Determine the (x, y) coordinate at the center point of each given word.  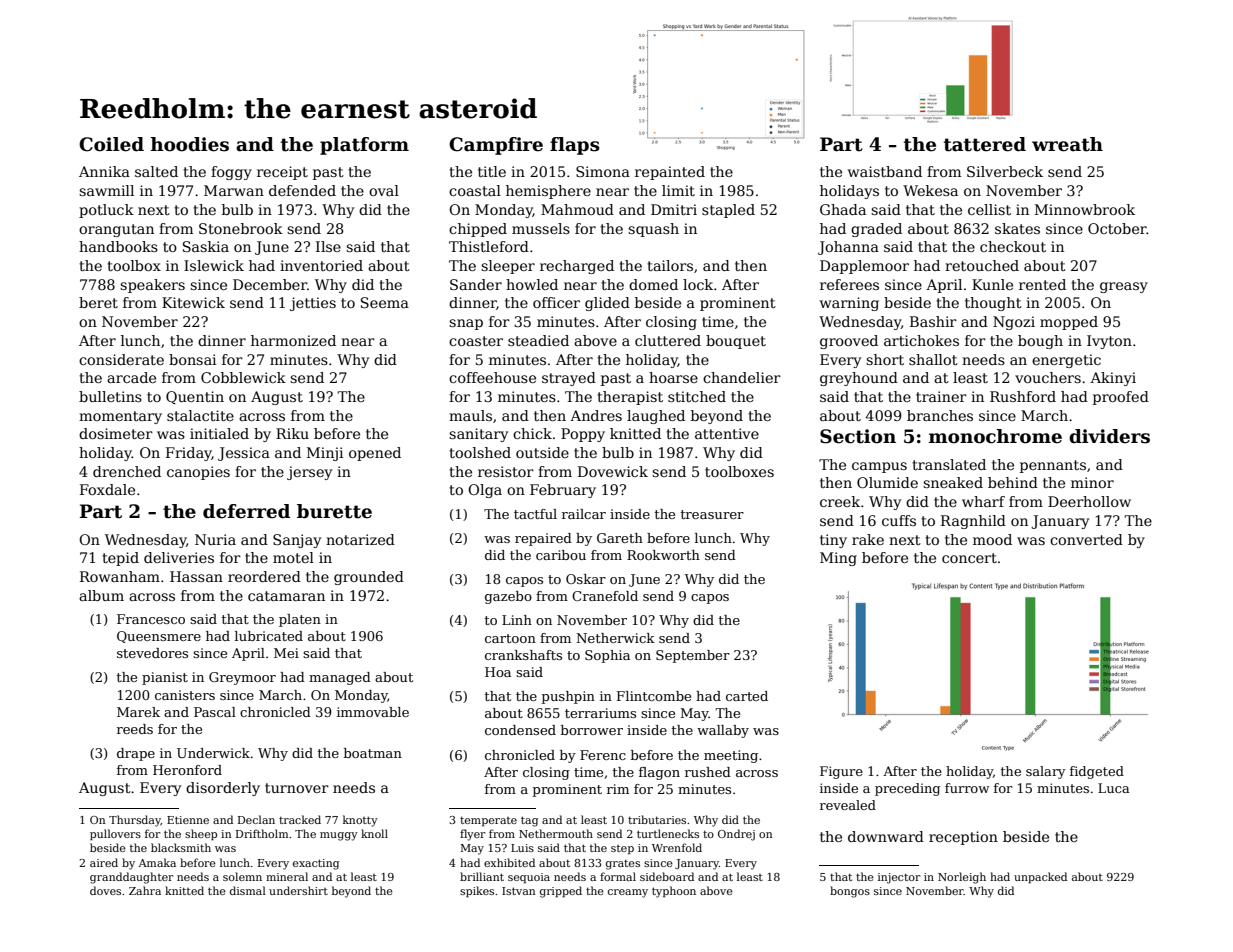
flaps (575, 146)
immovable (373, 712)
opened (375, 454)
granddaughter (131, 878)
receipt (282, 173)
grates (623, 864)
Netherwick (615, 638)
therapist (630, 398)
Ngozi (1014, 323)
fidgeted (1097, 772)
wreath (1067, 144)
